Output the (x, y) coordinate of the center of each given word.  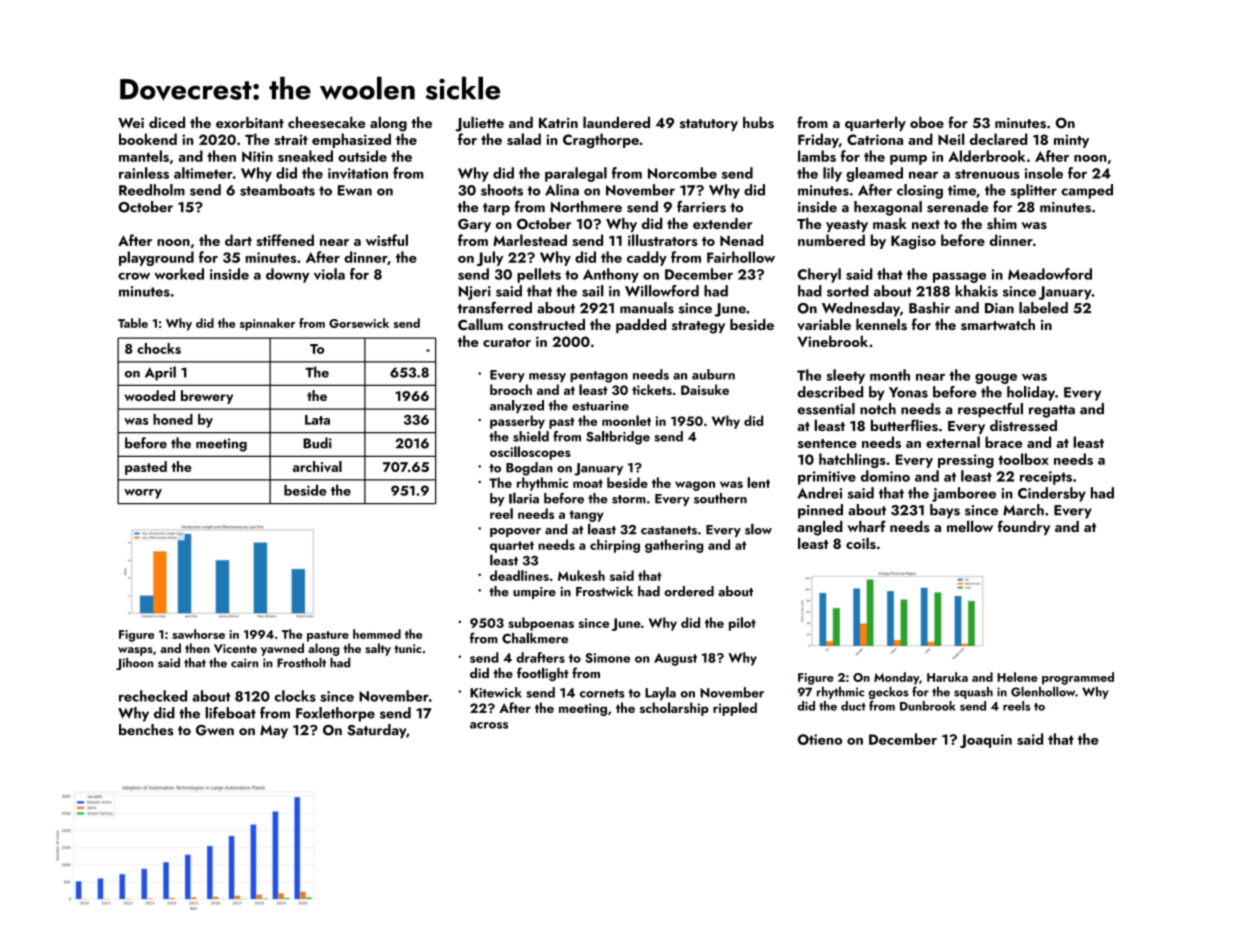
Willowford (662, 291)
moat (588, 483)
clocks (295, 696)
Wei (131, 123)
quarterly (875, 123)
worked (179, 274)
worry (143, 494)
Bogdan (529, 469)
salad (524, 139)
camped (1087, 191)
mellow (970, 526)
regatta (1052, 411)
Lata (317, 420)
